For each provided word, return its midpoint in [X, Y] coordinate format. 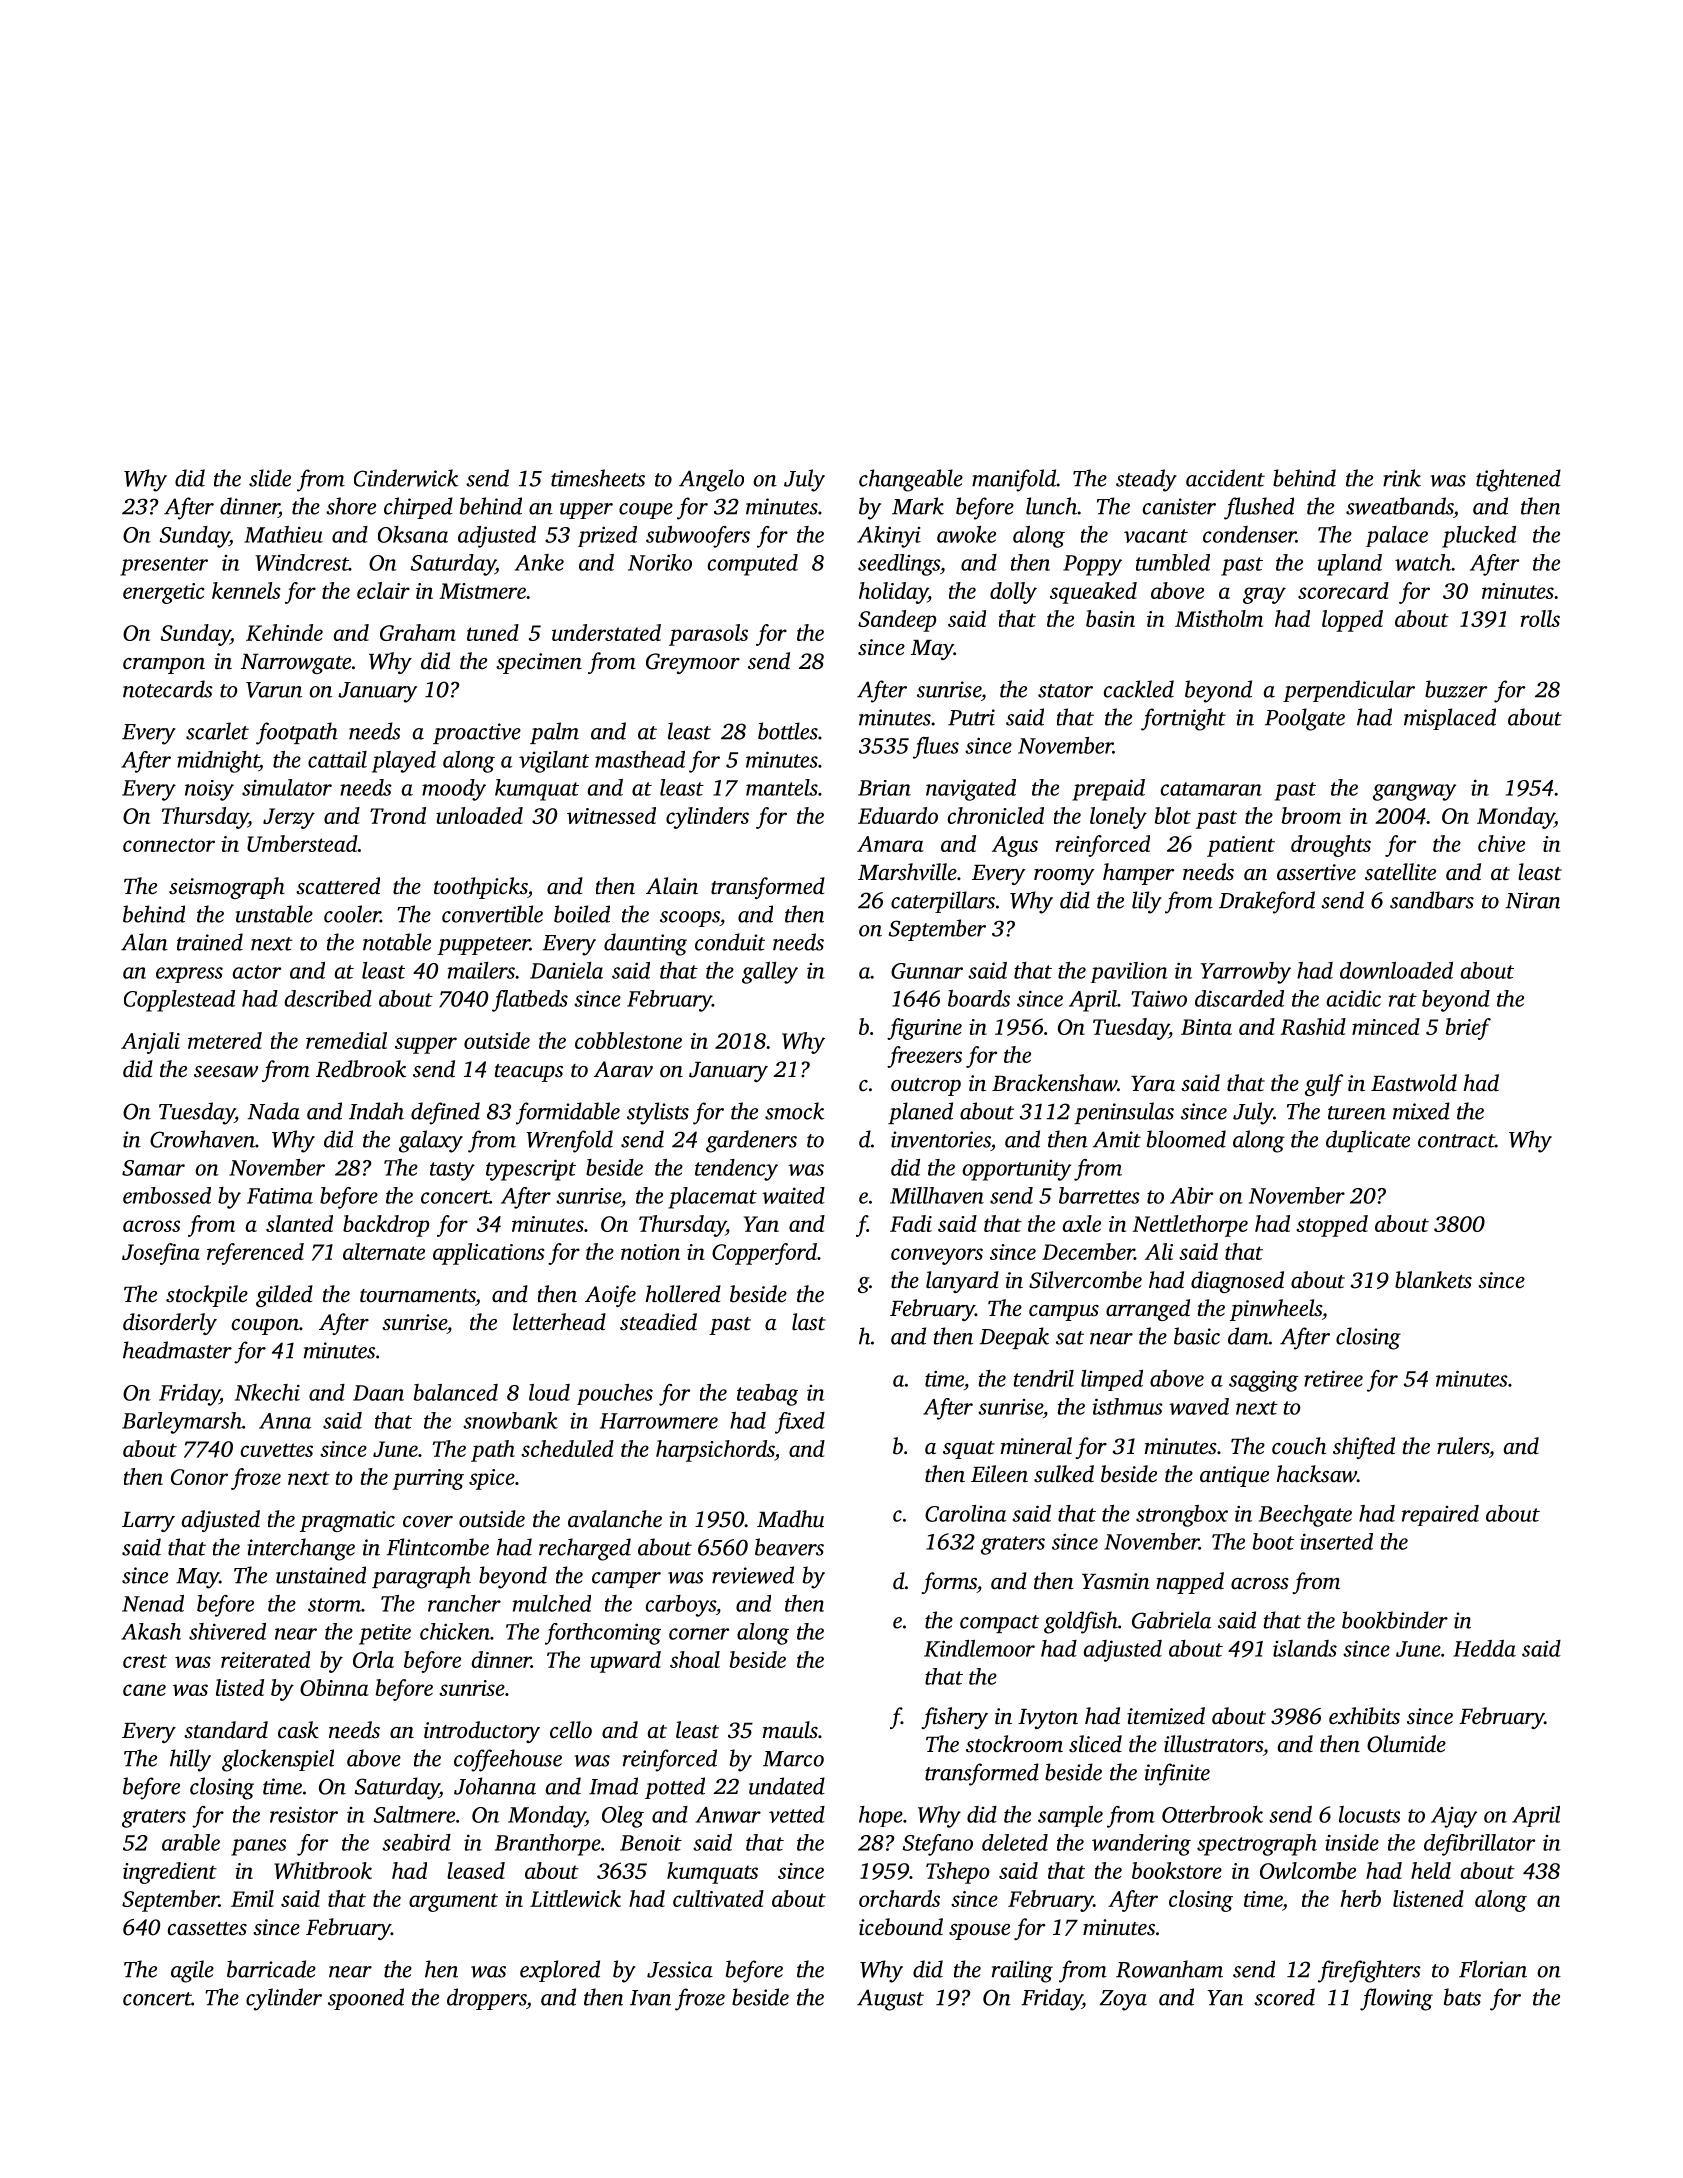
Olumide [1406, 1744]
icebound [901, 1927]
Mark [918, 506]
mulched [552, 1603]
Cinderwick [406, 478]
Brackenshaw [1054, 1083]
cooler [352, 914]
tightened [1518, 480]
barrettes [1099, 1195]
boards [979, 998]
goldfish [1081, 1622]
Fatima [280, 1196]
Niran [1533, 900]
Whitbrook [323, 1870]
